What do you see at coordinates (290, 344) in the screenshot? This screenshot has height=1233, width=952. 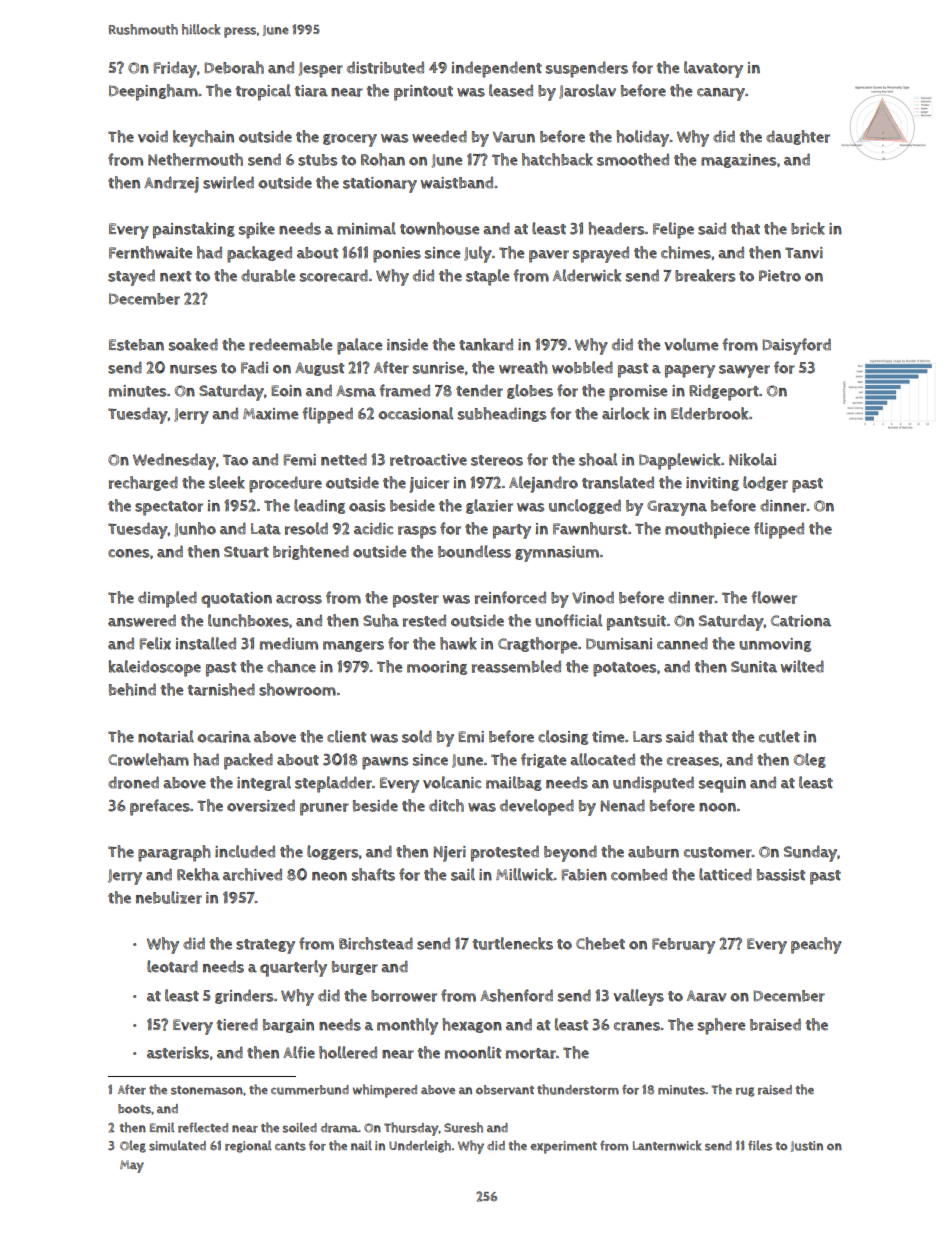 I see `redeemable` at bounding box center [290, 344].
